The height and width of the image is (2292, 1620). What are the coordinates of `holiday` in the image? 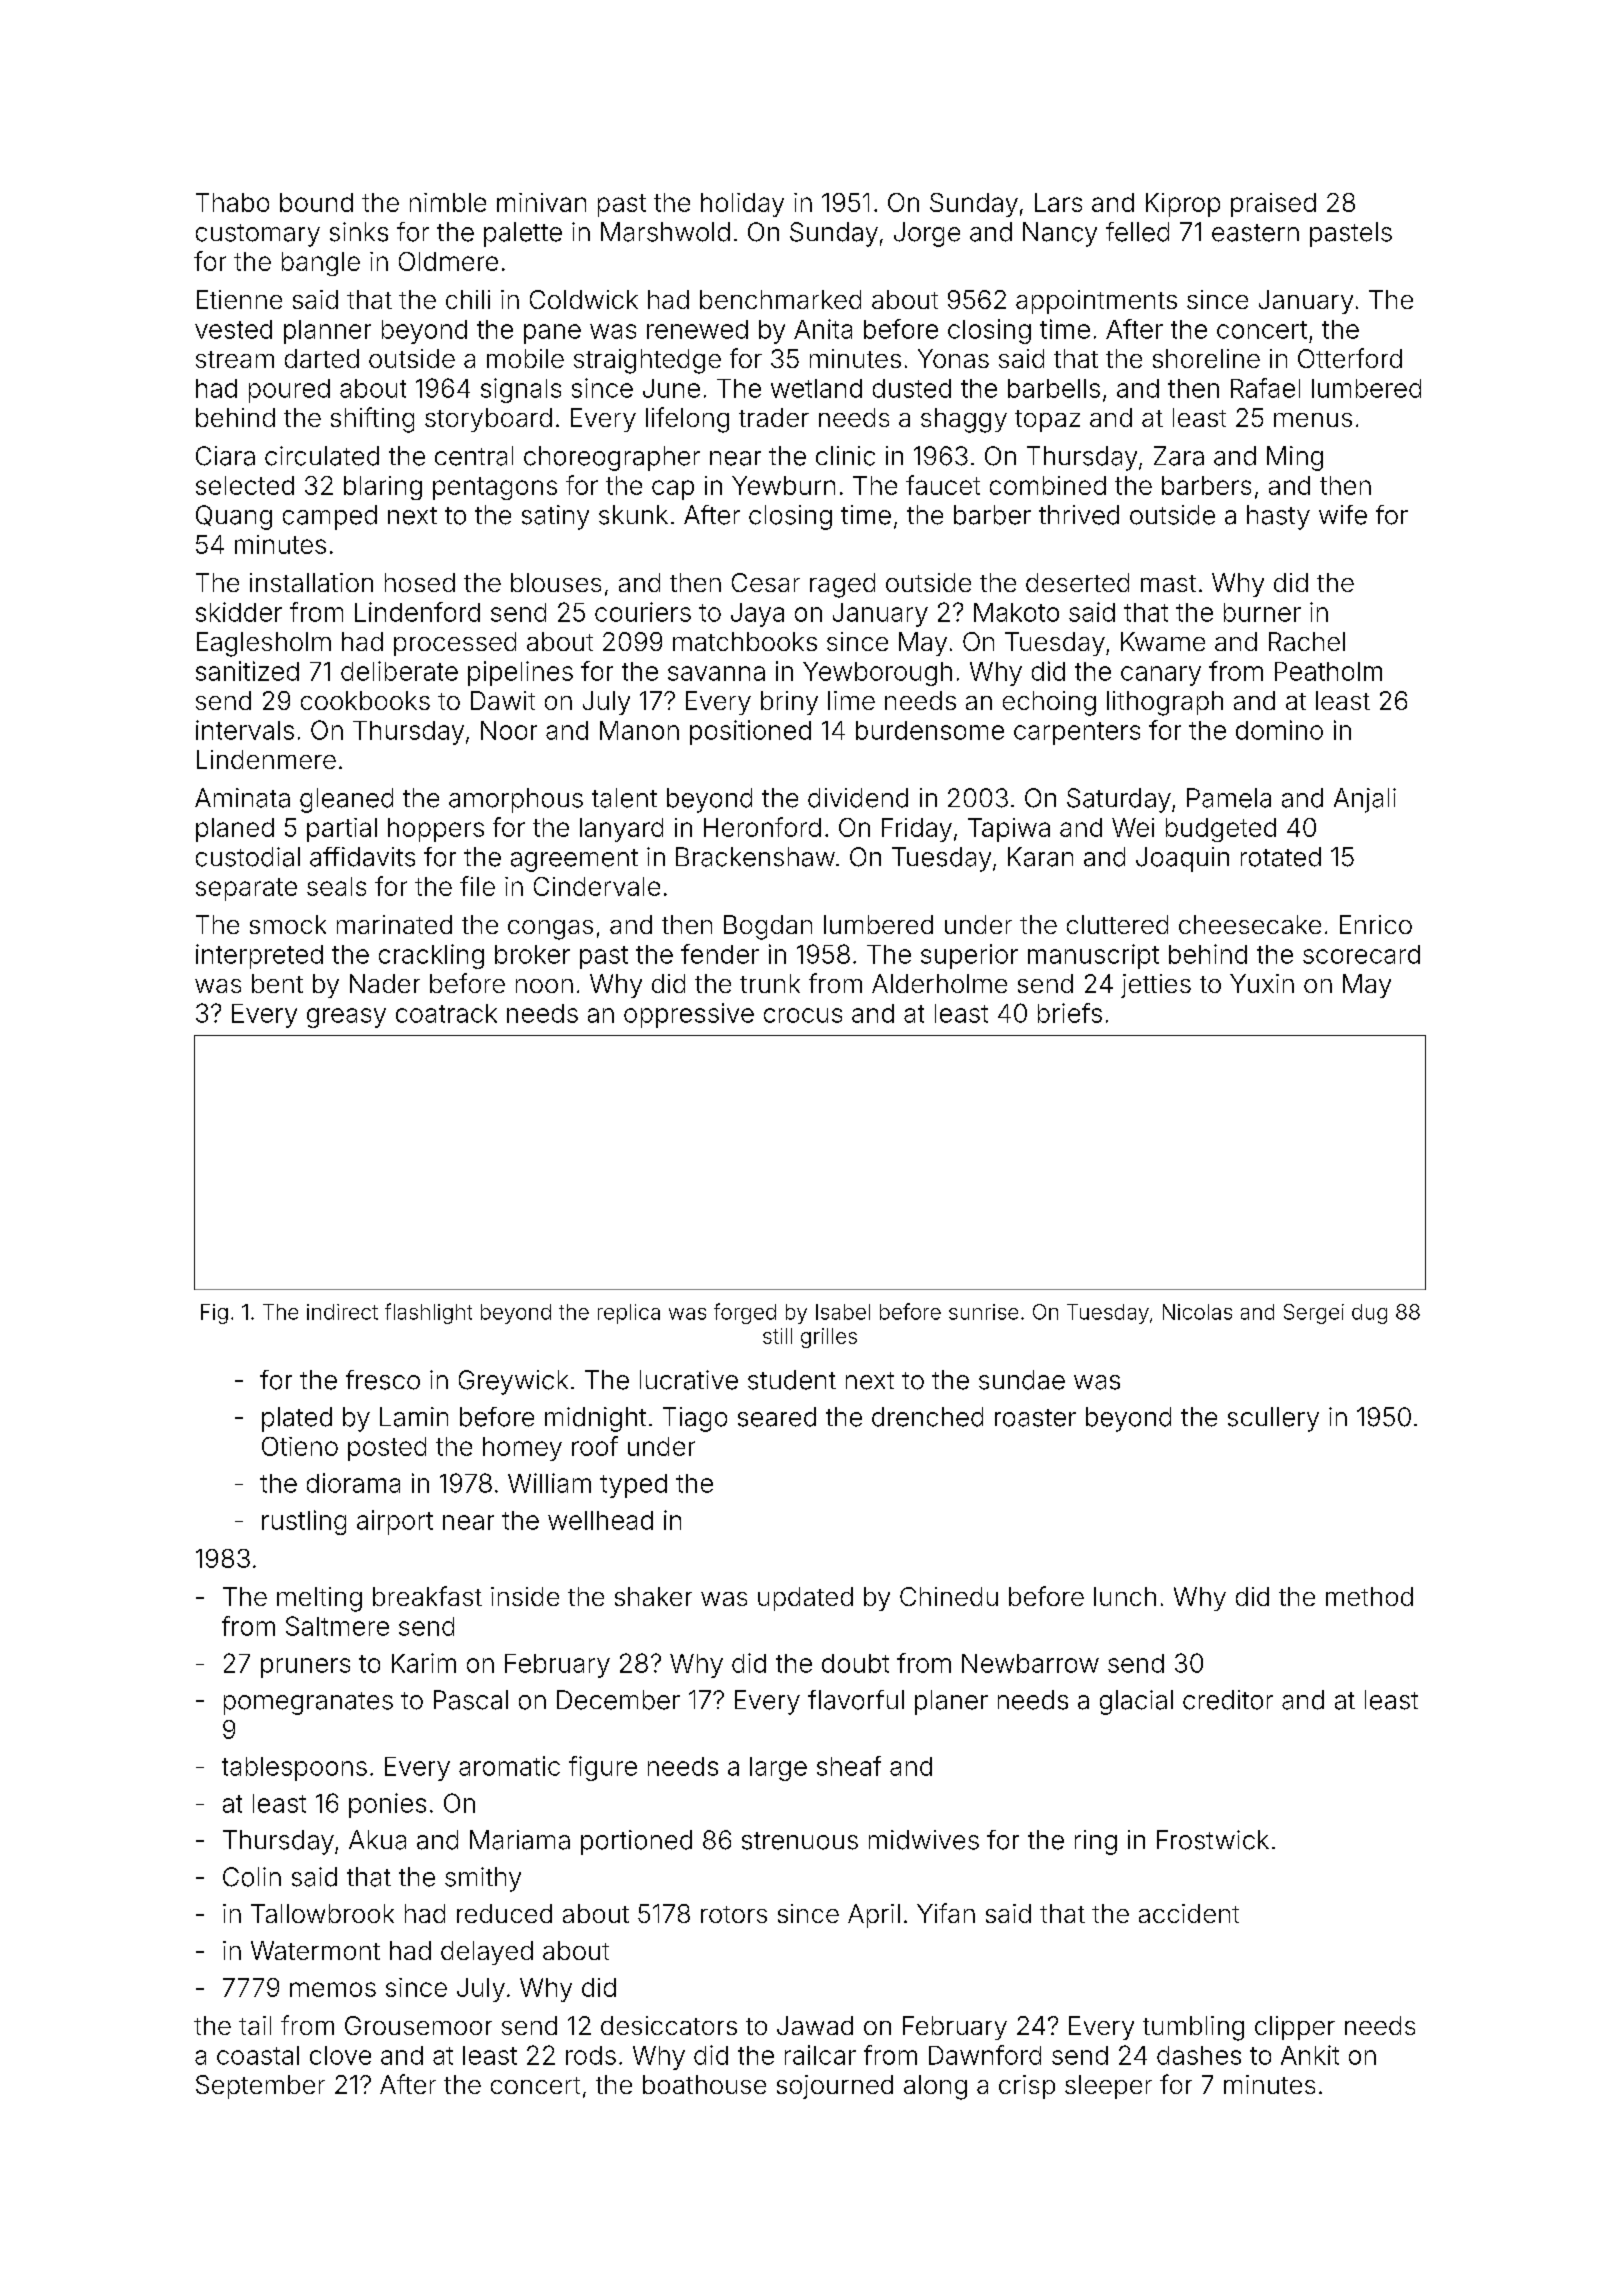 It's located at (742, 205).
